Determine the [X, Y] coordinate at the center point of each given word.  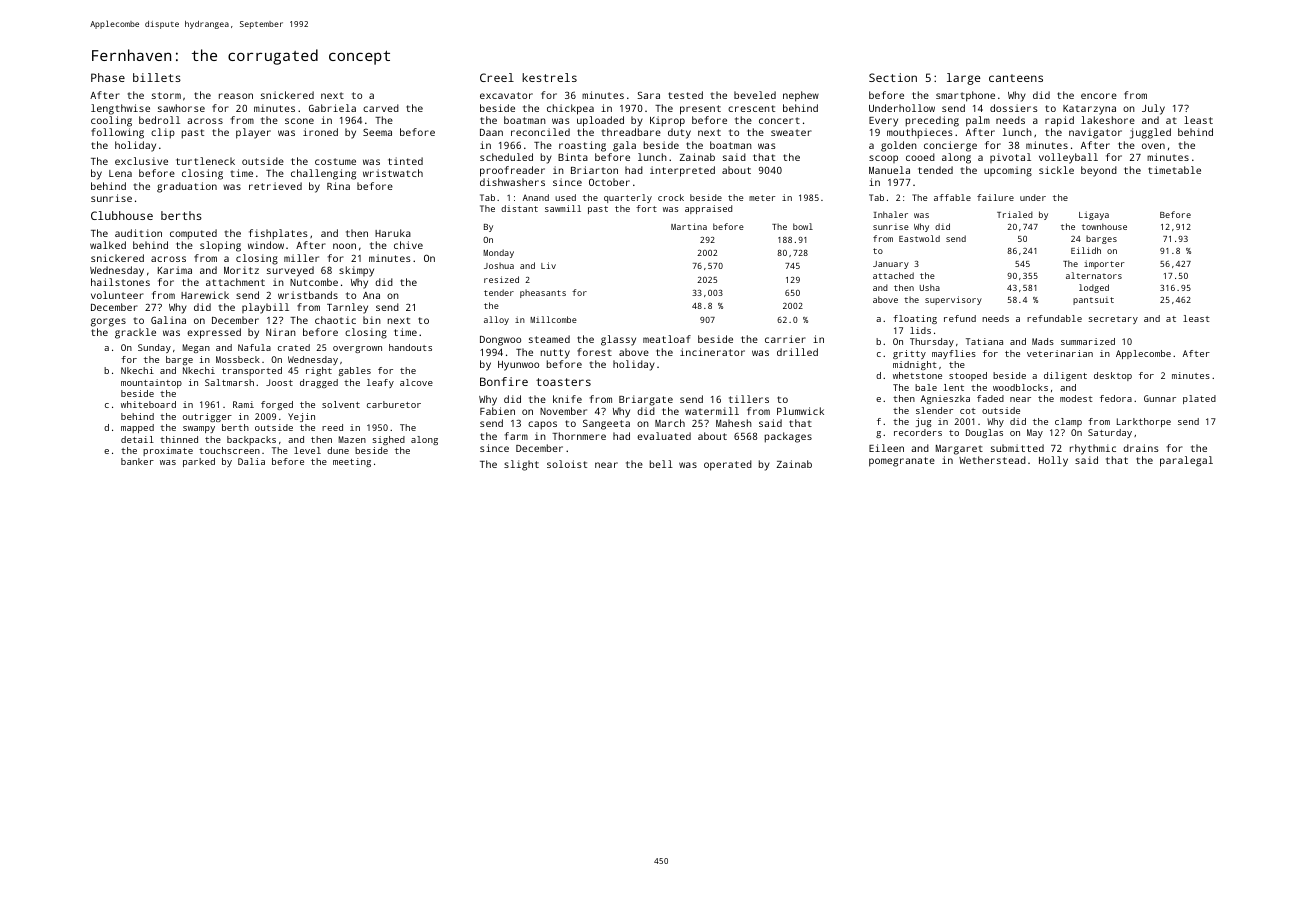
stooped [968, 376]
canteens [1016, 78]
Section [893, 77]
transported [252, 371]
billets [157, 77]
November [563, 411]
